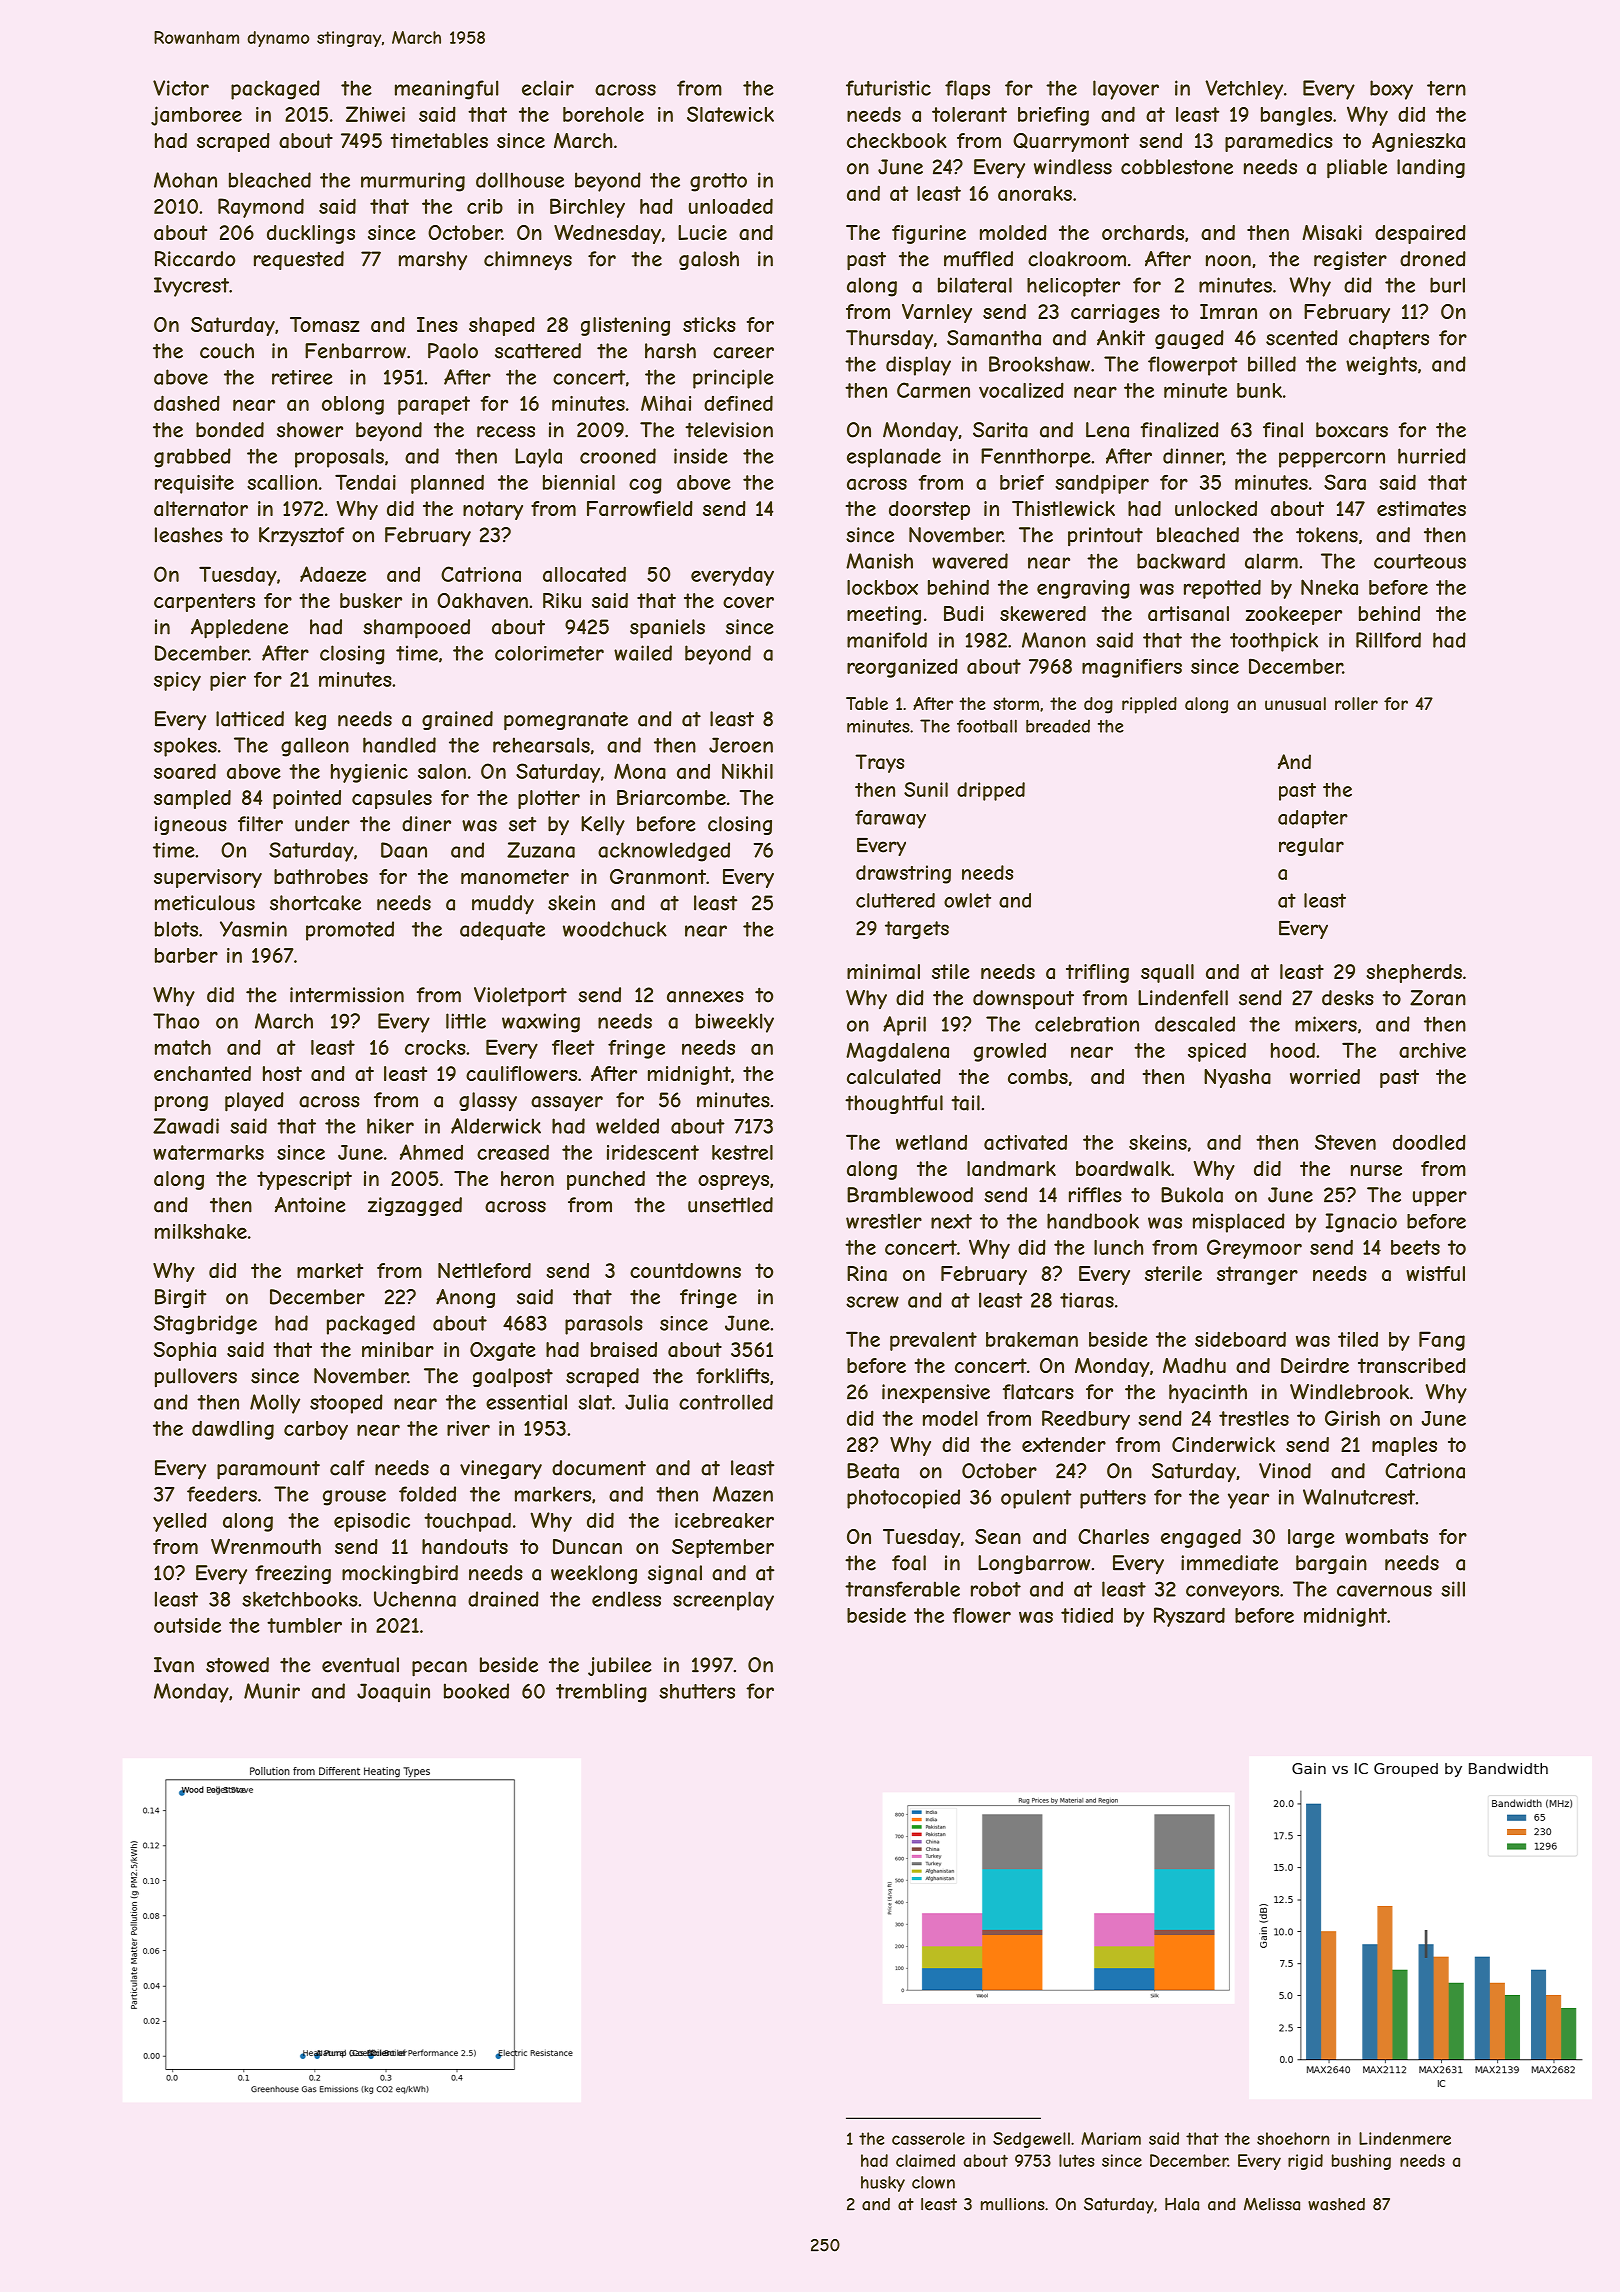 Image resolution: width=1620 pixels, height=2292 pixels. I want to click on Nettleford, so click(484, 1270).
